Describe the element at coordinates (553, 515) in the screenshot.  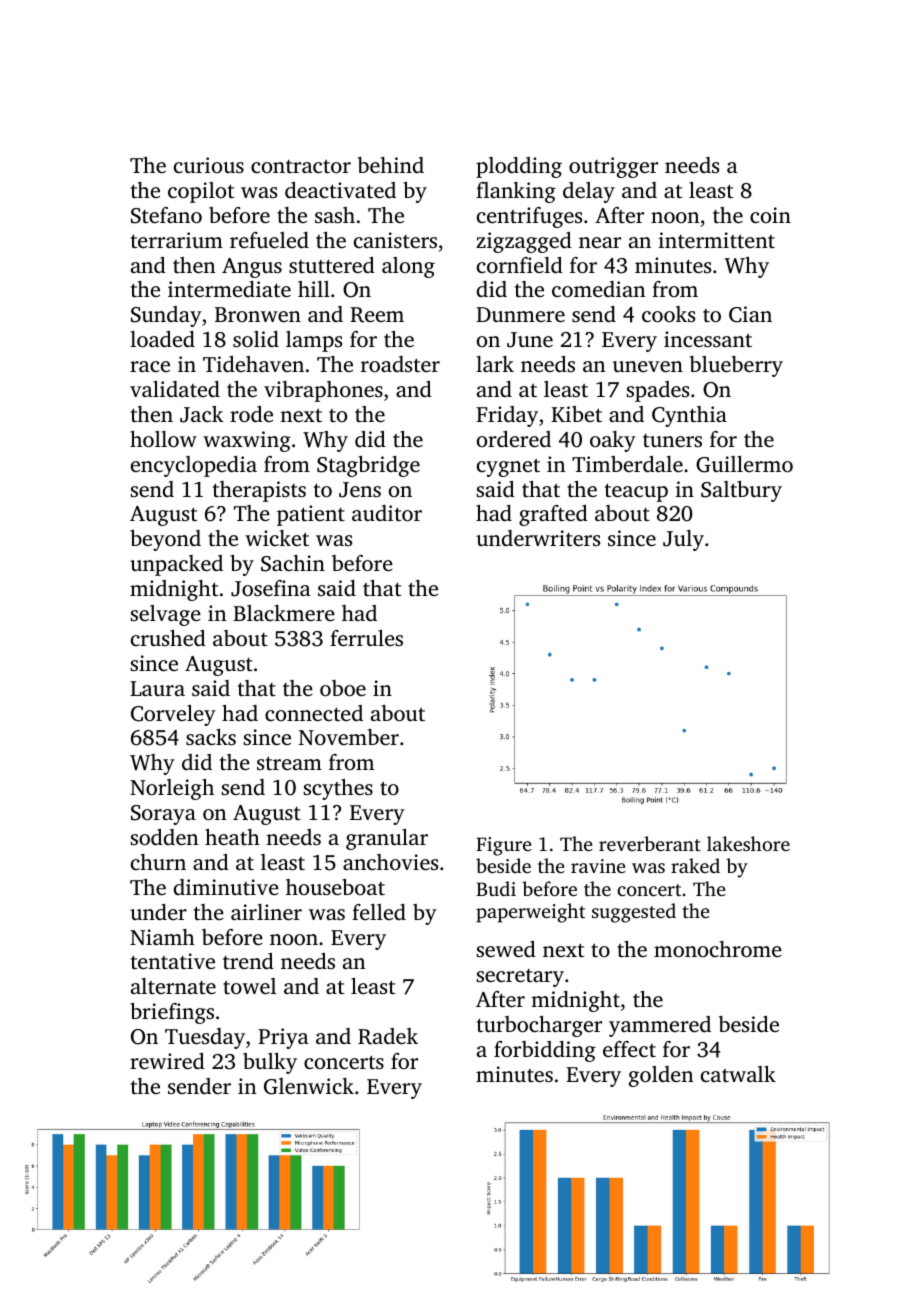
I see `grafted` at that location.
